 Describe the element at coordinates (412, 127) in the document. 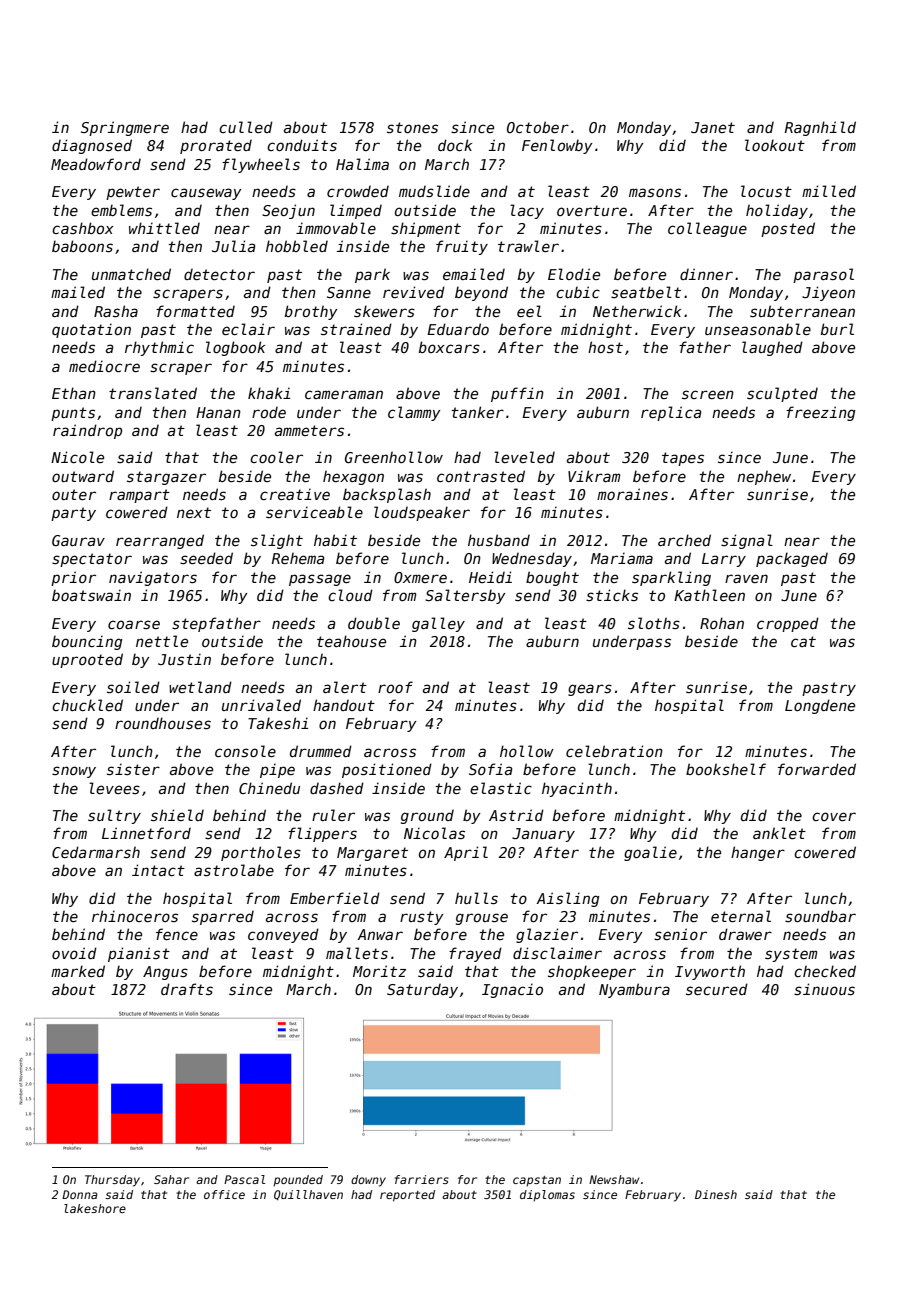

I see `stones` at that location.
